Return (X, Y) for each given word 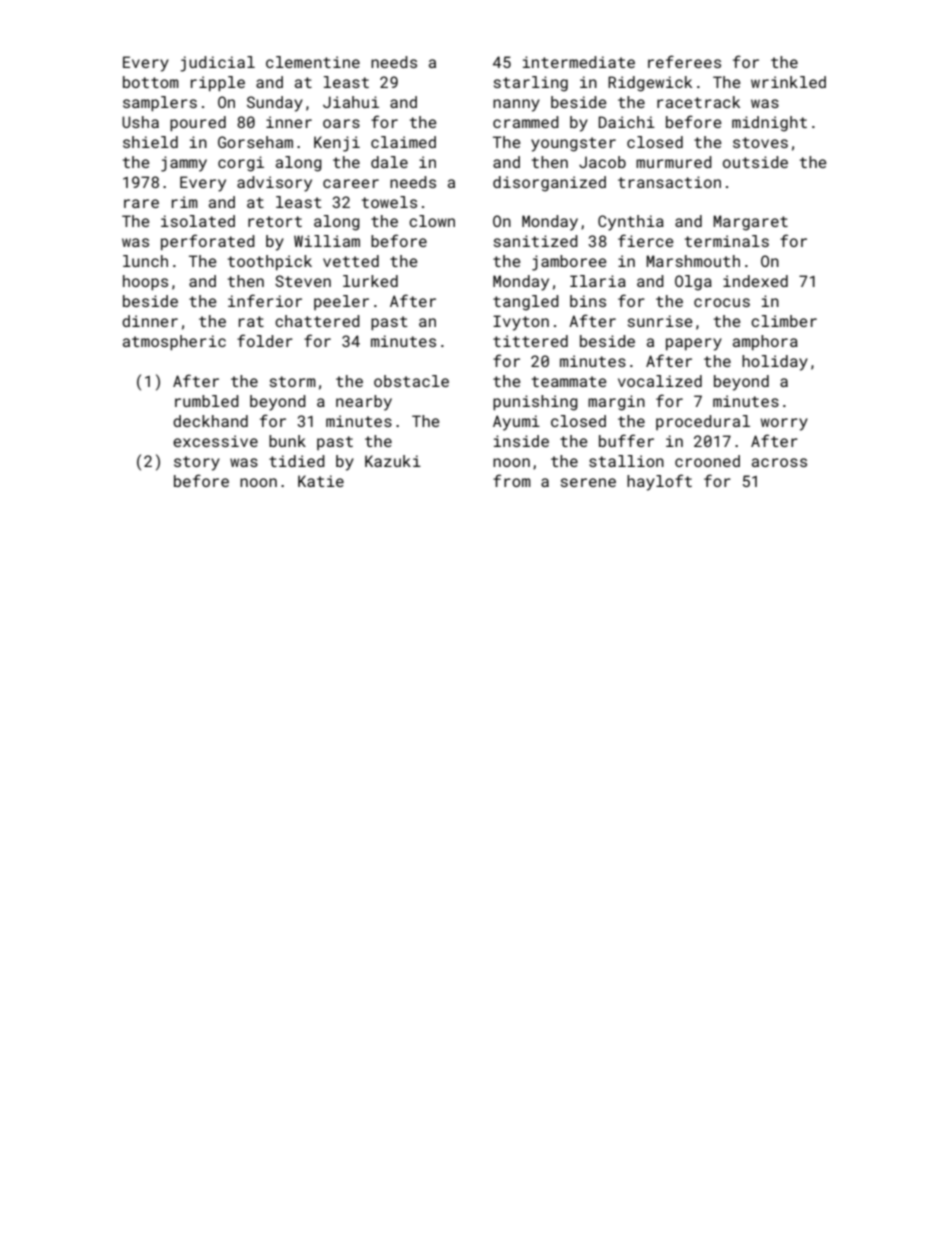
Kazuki (393, 461)
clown (432, 221)
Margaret (750, 223)
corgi (241, 164)
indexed (755, 281)
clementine (313, 62)
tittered (530, 341)
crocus (722, 302)
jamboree (569, 263)
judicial (217, 64)
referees (684, 61)
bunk (287, 441)
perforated (208, 242)
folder (265, 340)
